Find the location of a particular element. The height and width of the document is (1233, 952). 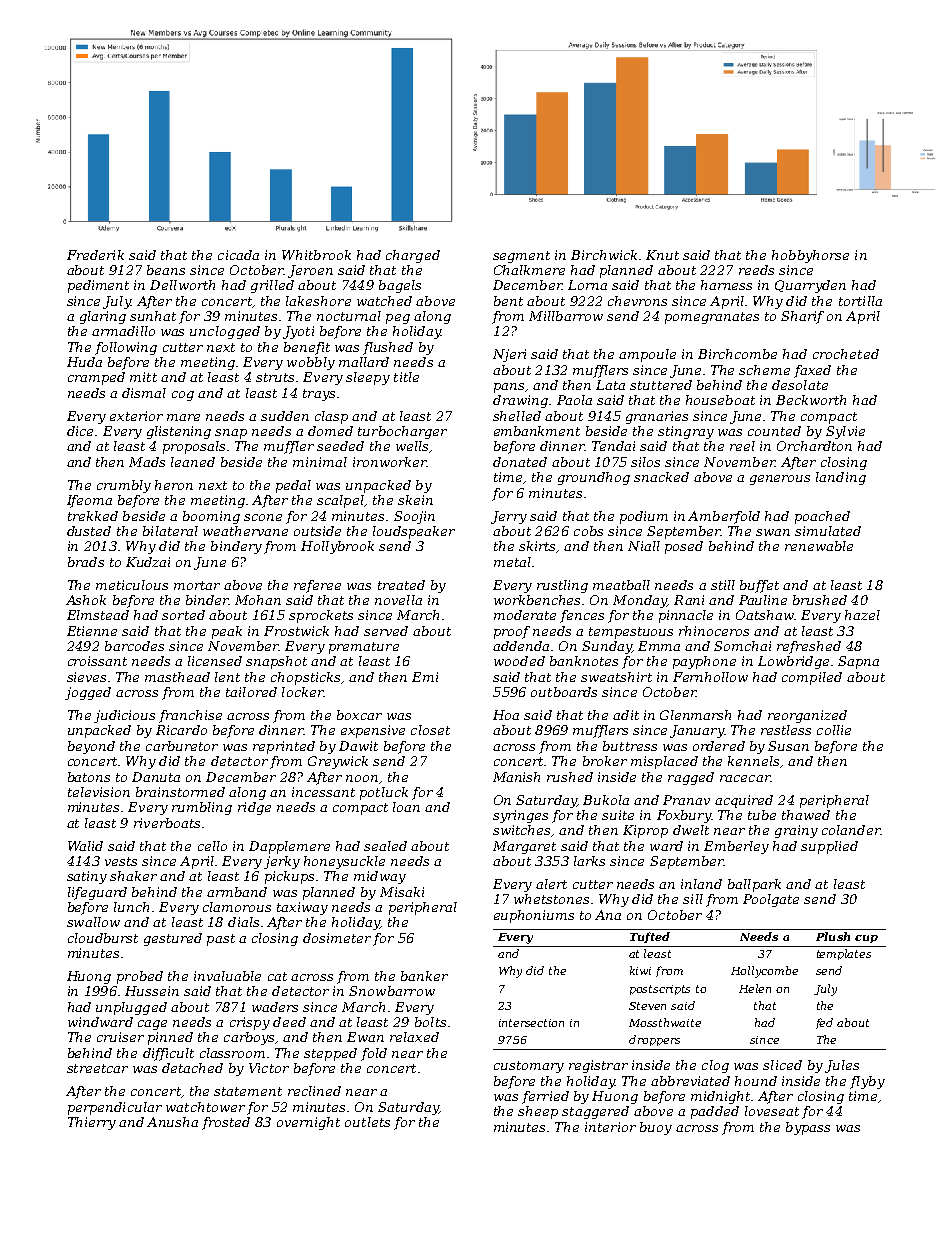

misplaced is located at coordinates (664, 762).
